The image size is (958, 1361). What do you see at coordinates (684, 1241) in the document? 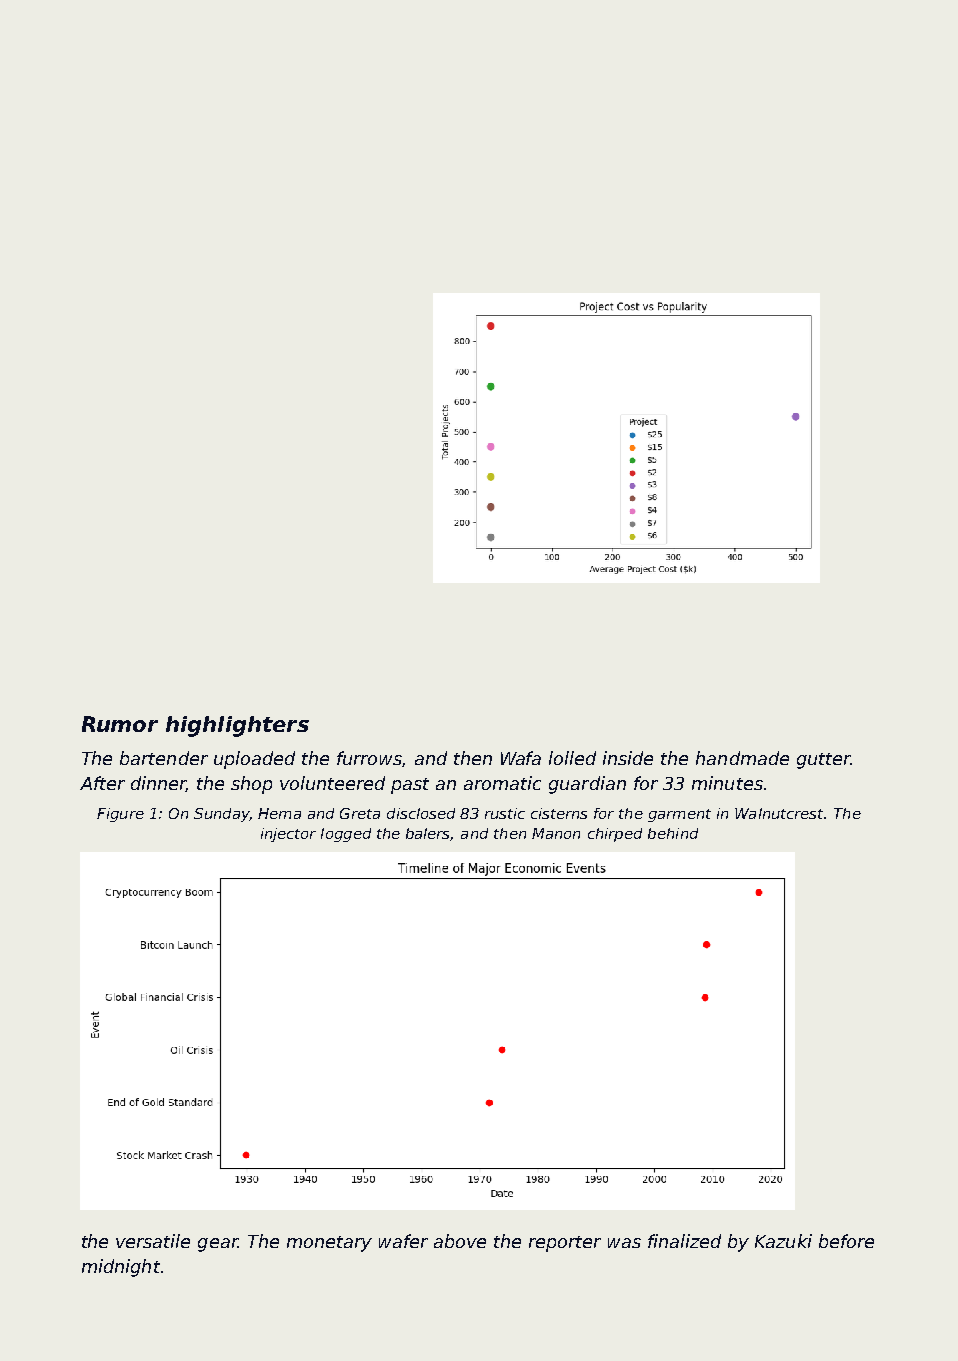
I see `finalized` at bounding box center [684, 1241].
